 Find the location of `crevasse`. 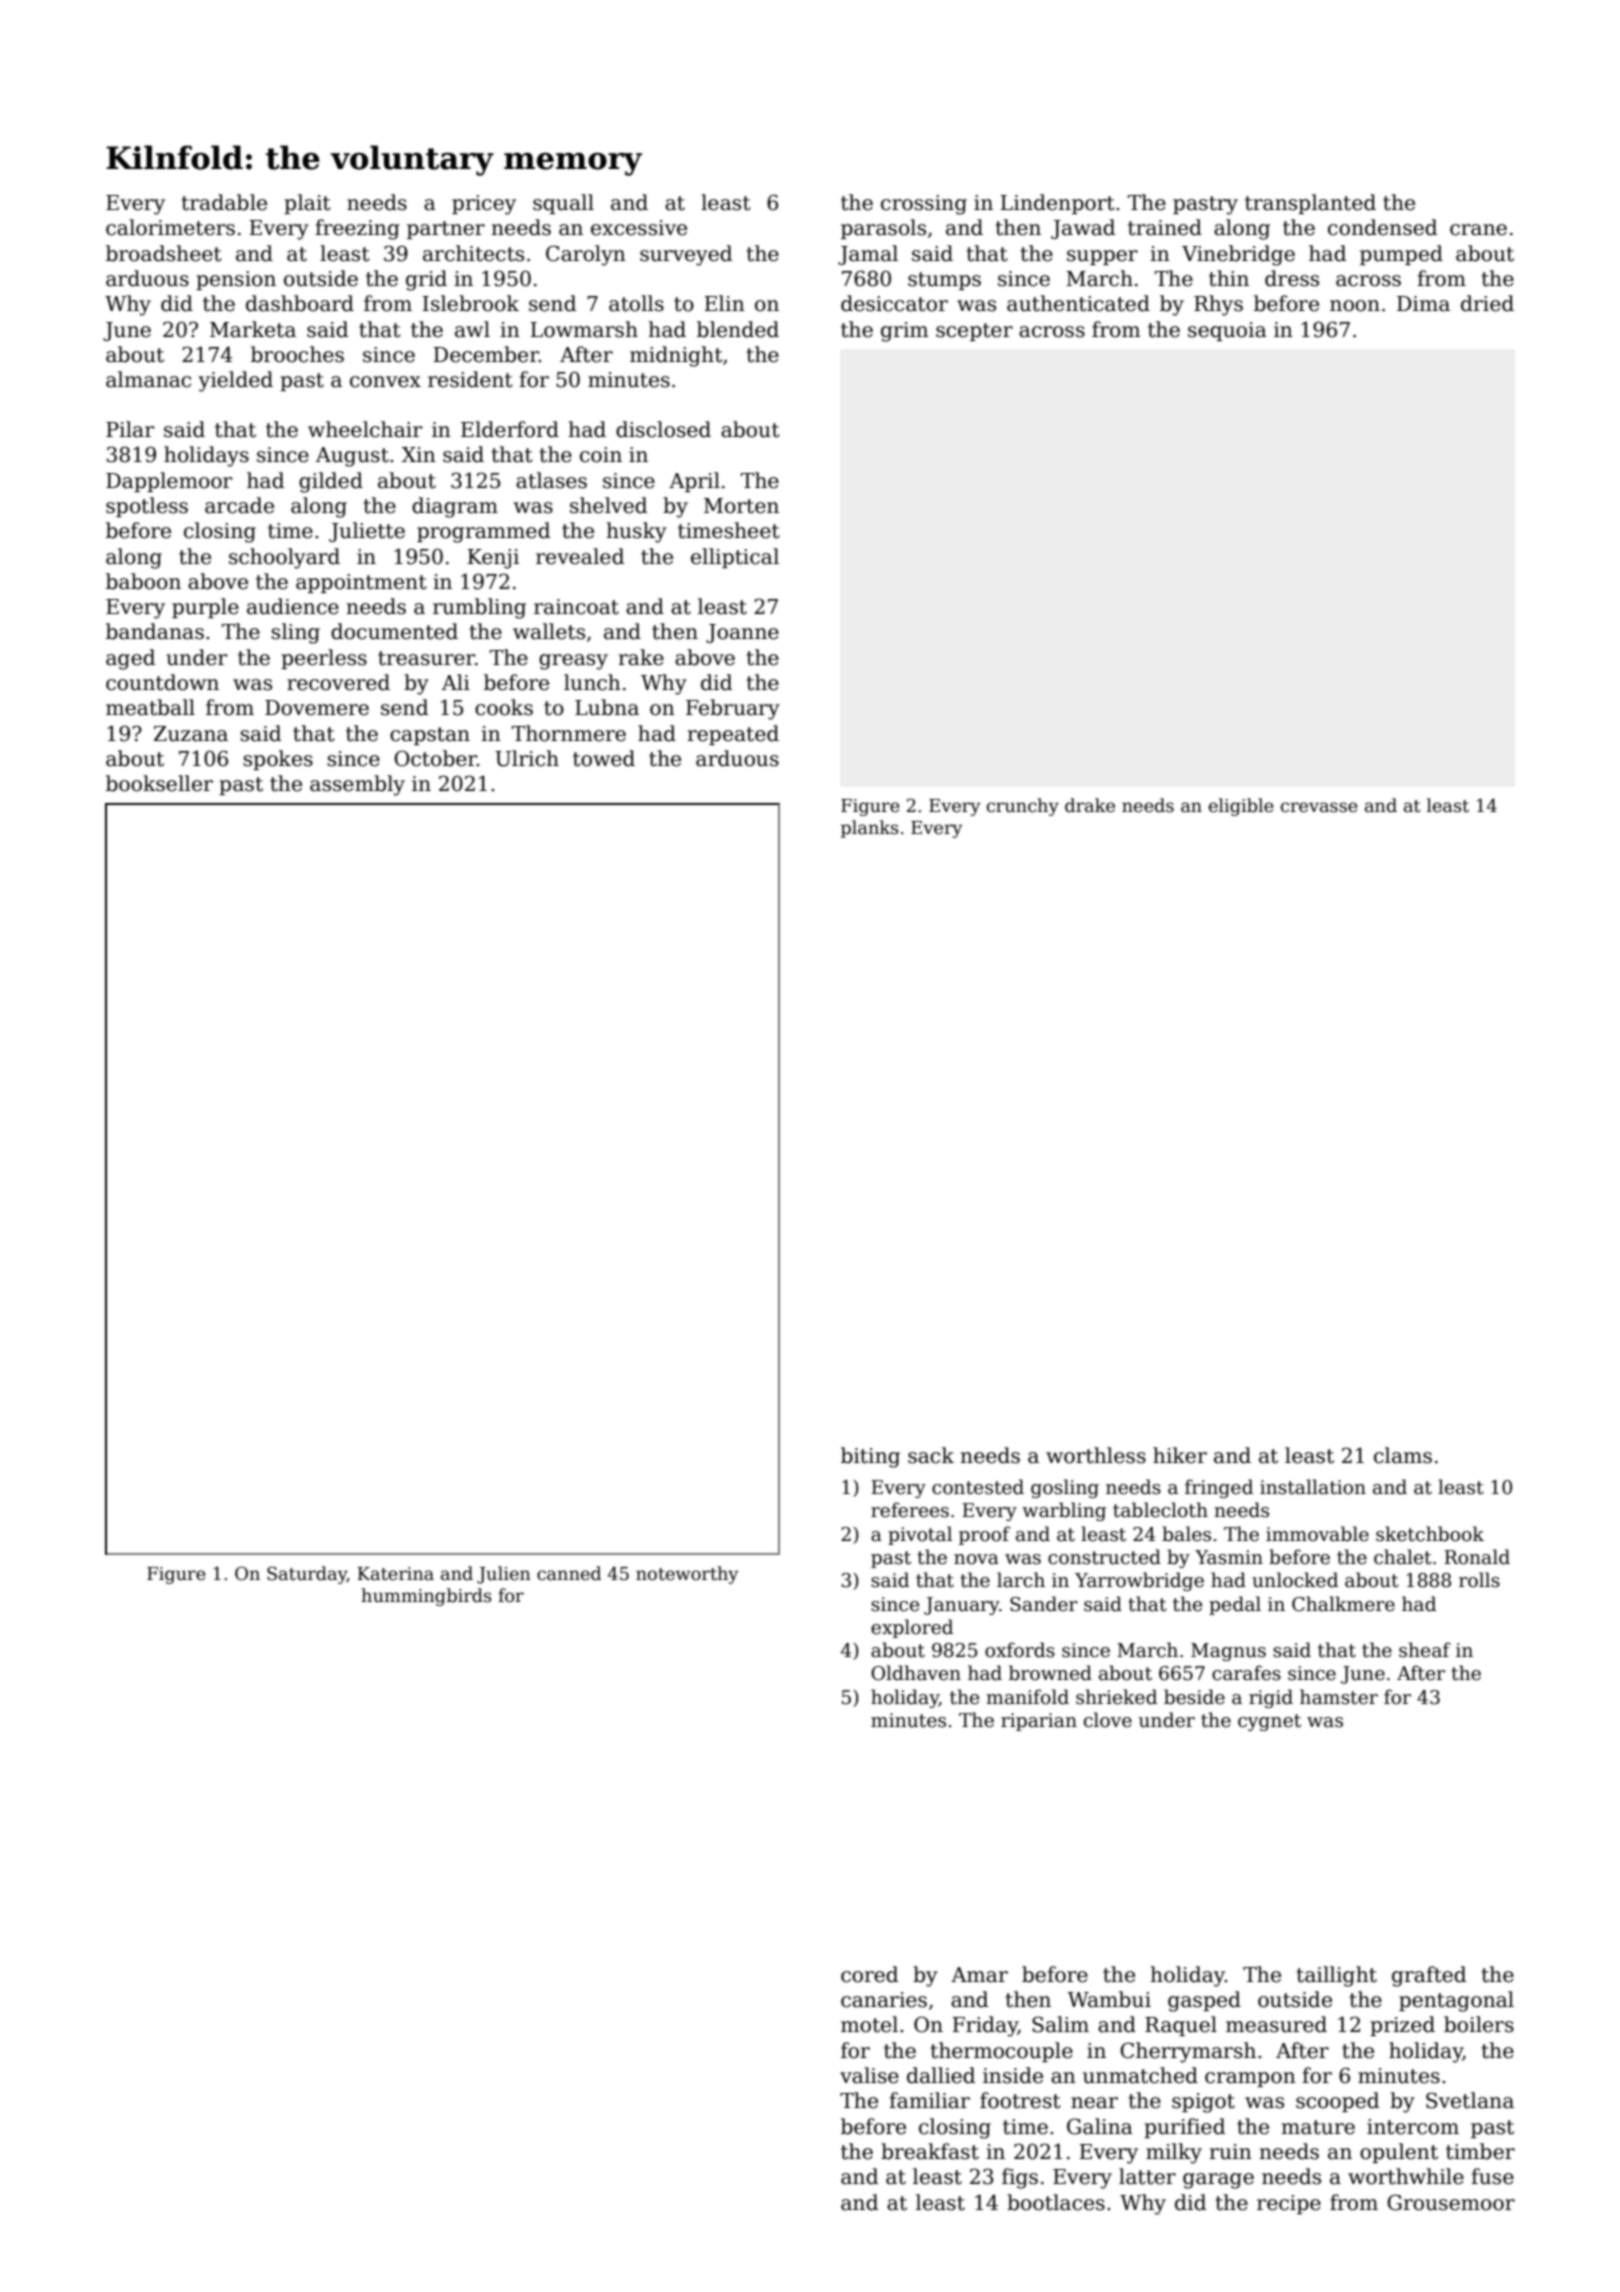

crevasse is located at coordinates (1319, 807).
